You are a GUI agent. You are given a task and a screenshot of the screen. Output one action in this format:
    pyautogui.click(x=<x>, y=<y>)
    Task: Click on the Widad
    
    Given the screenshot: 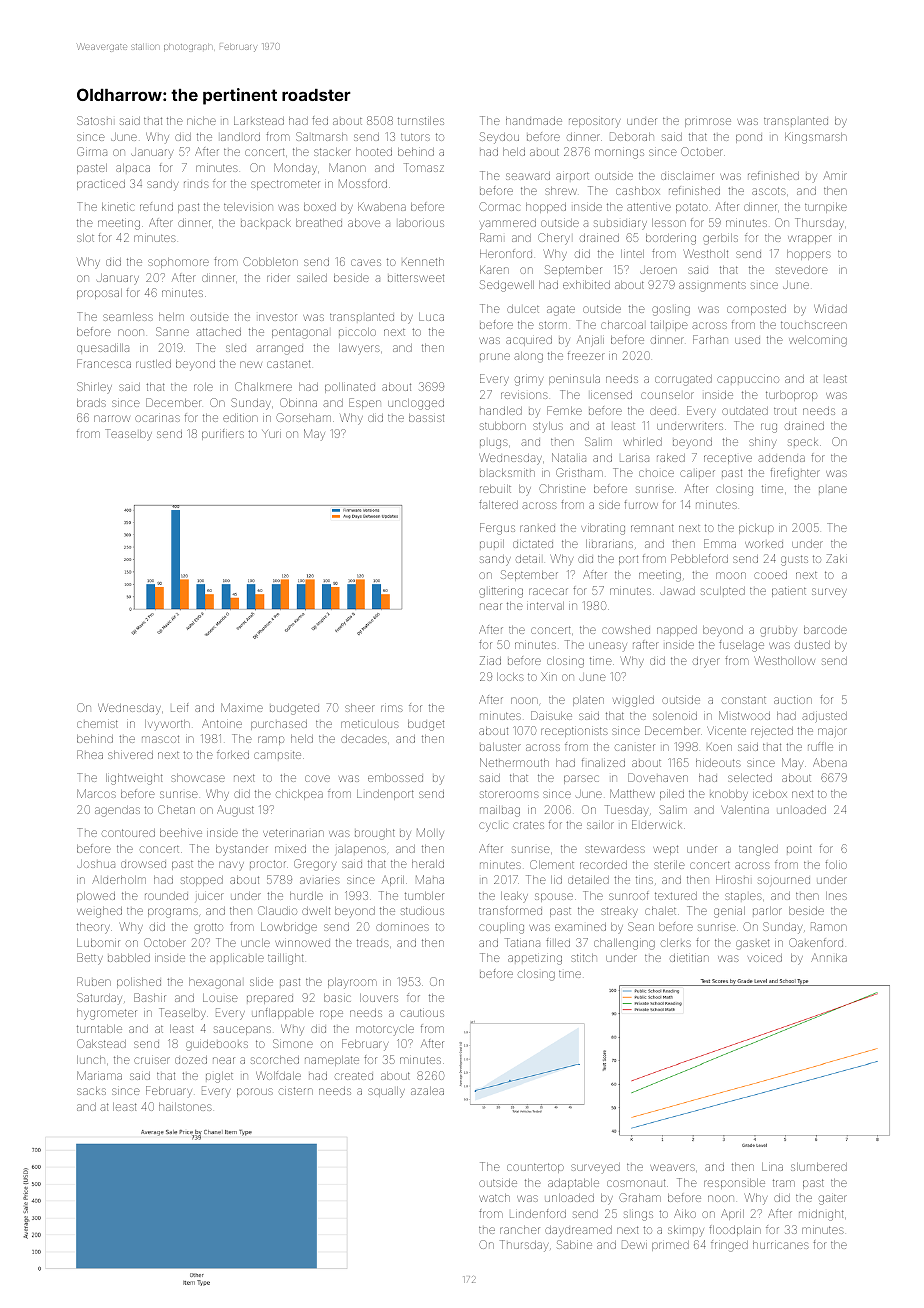 What is the action you would take?
    pyautogui.click(x=830, y=309)
